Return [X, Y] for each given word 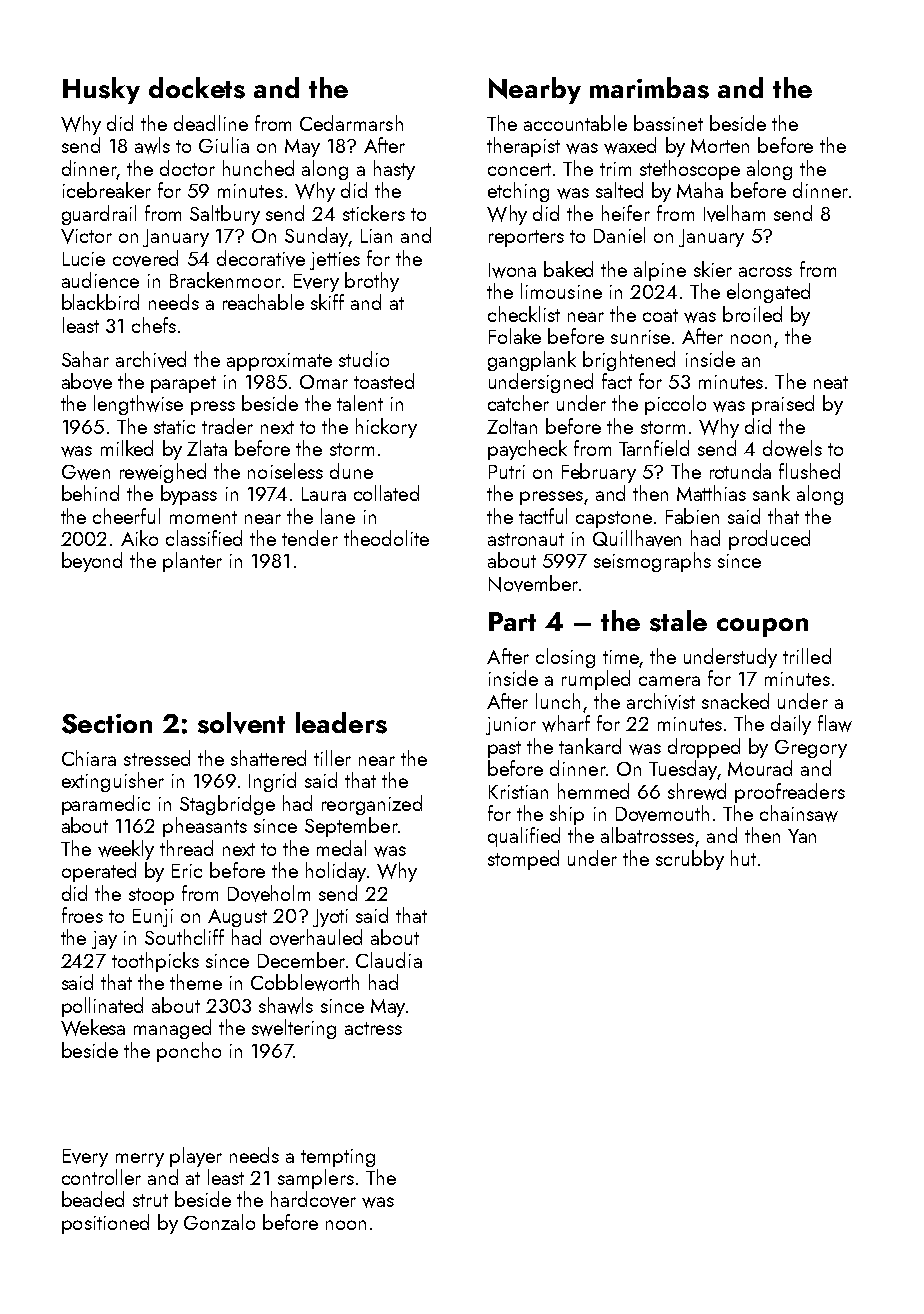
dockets [197, 88]
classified [204, 538]
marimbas [649, 88]
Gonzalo [219, 1222]
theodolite [386, 538]
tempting [338, 1158]
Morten [720, 146]
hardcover [313, 1199]
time [621, 657]
